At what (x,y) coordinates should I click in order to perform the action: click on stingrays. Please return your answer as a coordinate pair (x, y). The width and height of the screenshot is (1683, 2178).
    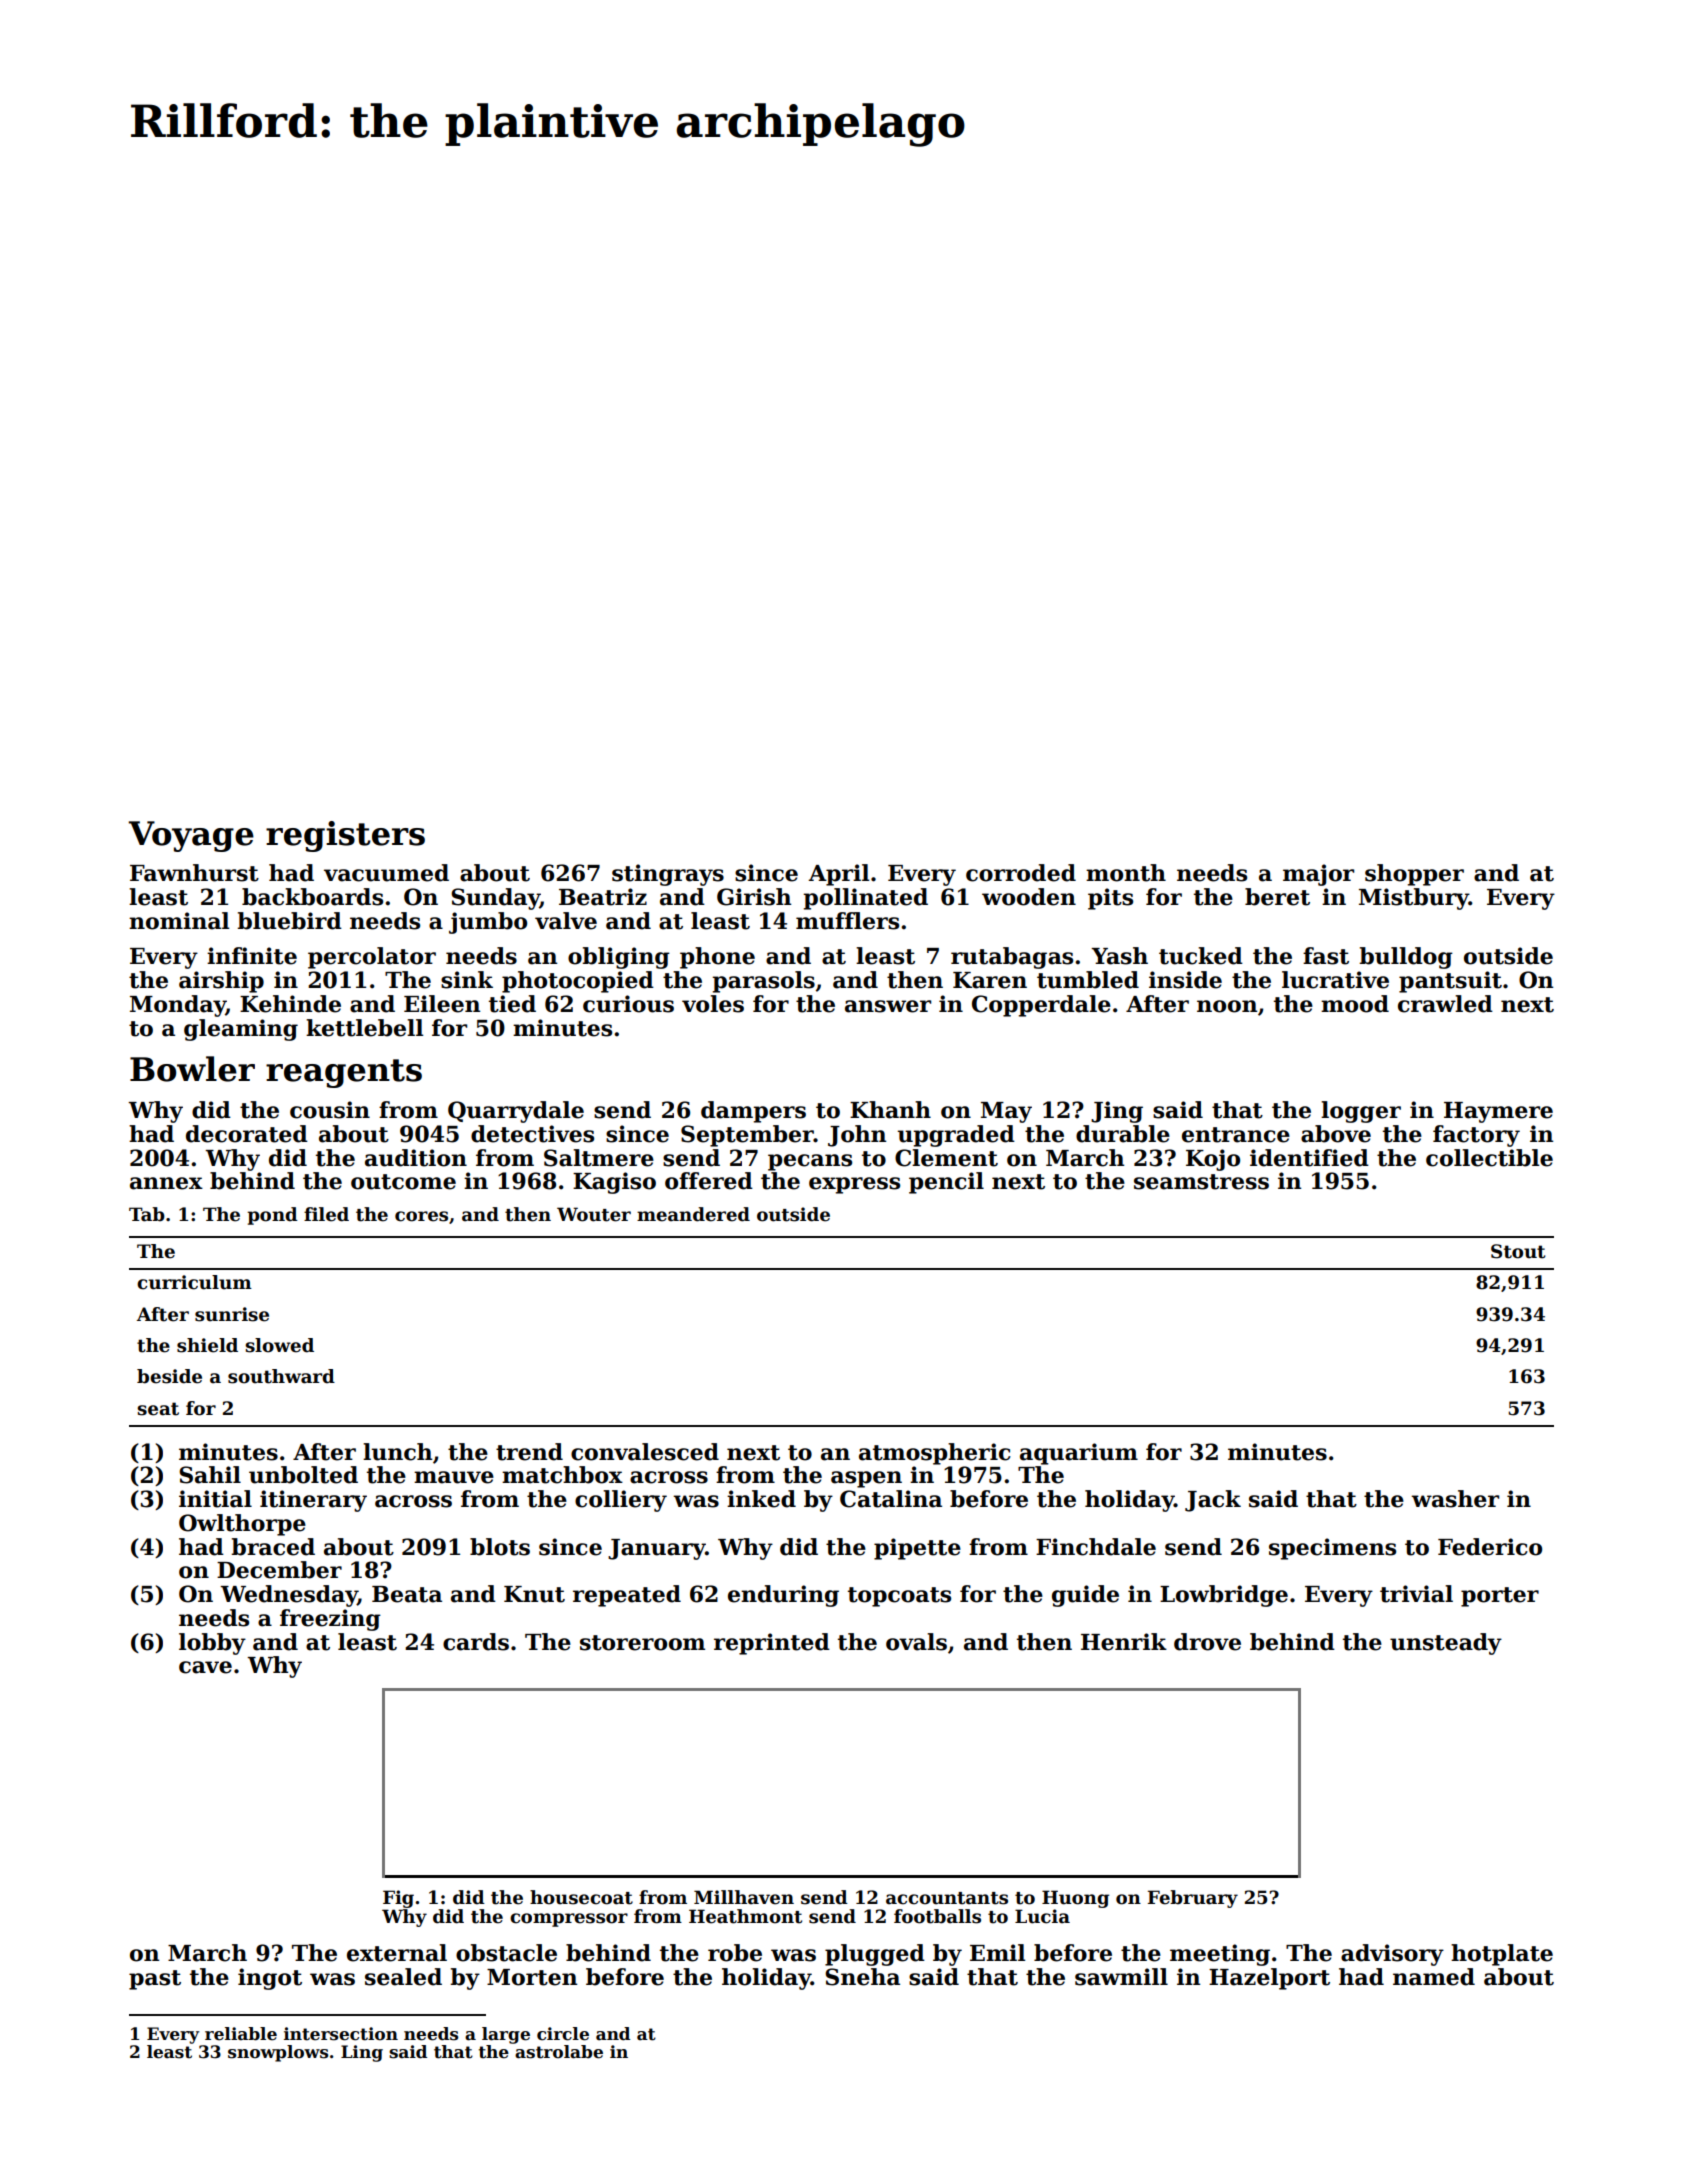
    Looking at the image, I should click on (668, 875).
